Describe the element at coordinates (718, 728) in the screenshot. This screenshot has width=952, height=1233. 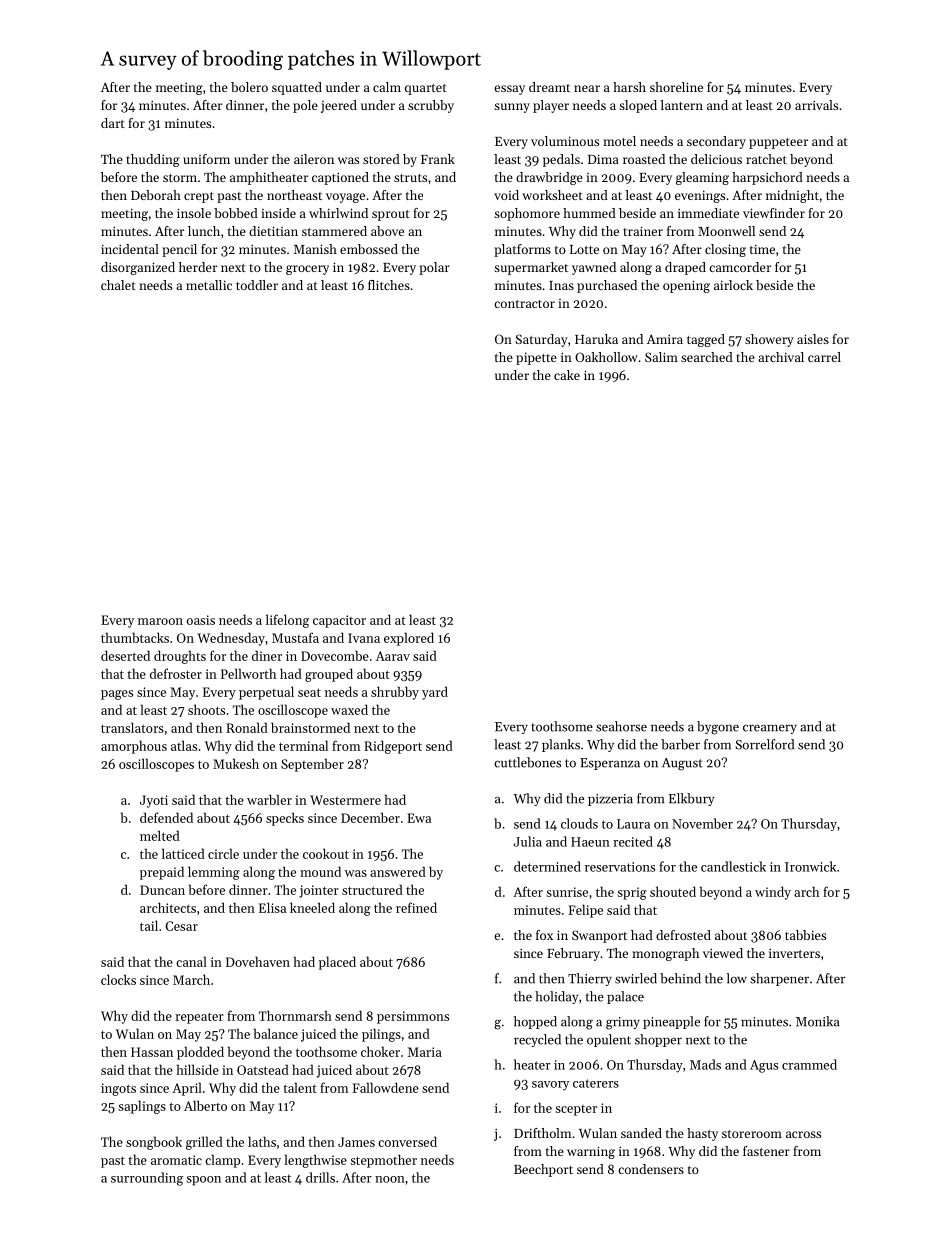
I see `bygone` at that location.
